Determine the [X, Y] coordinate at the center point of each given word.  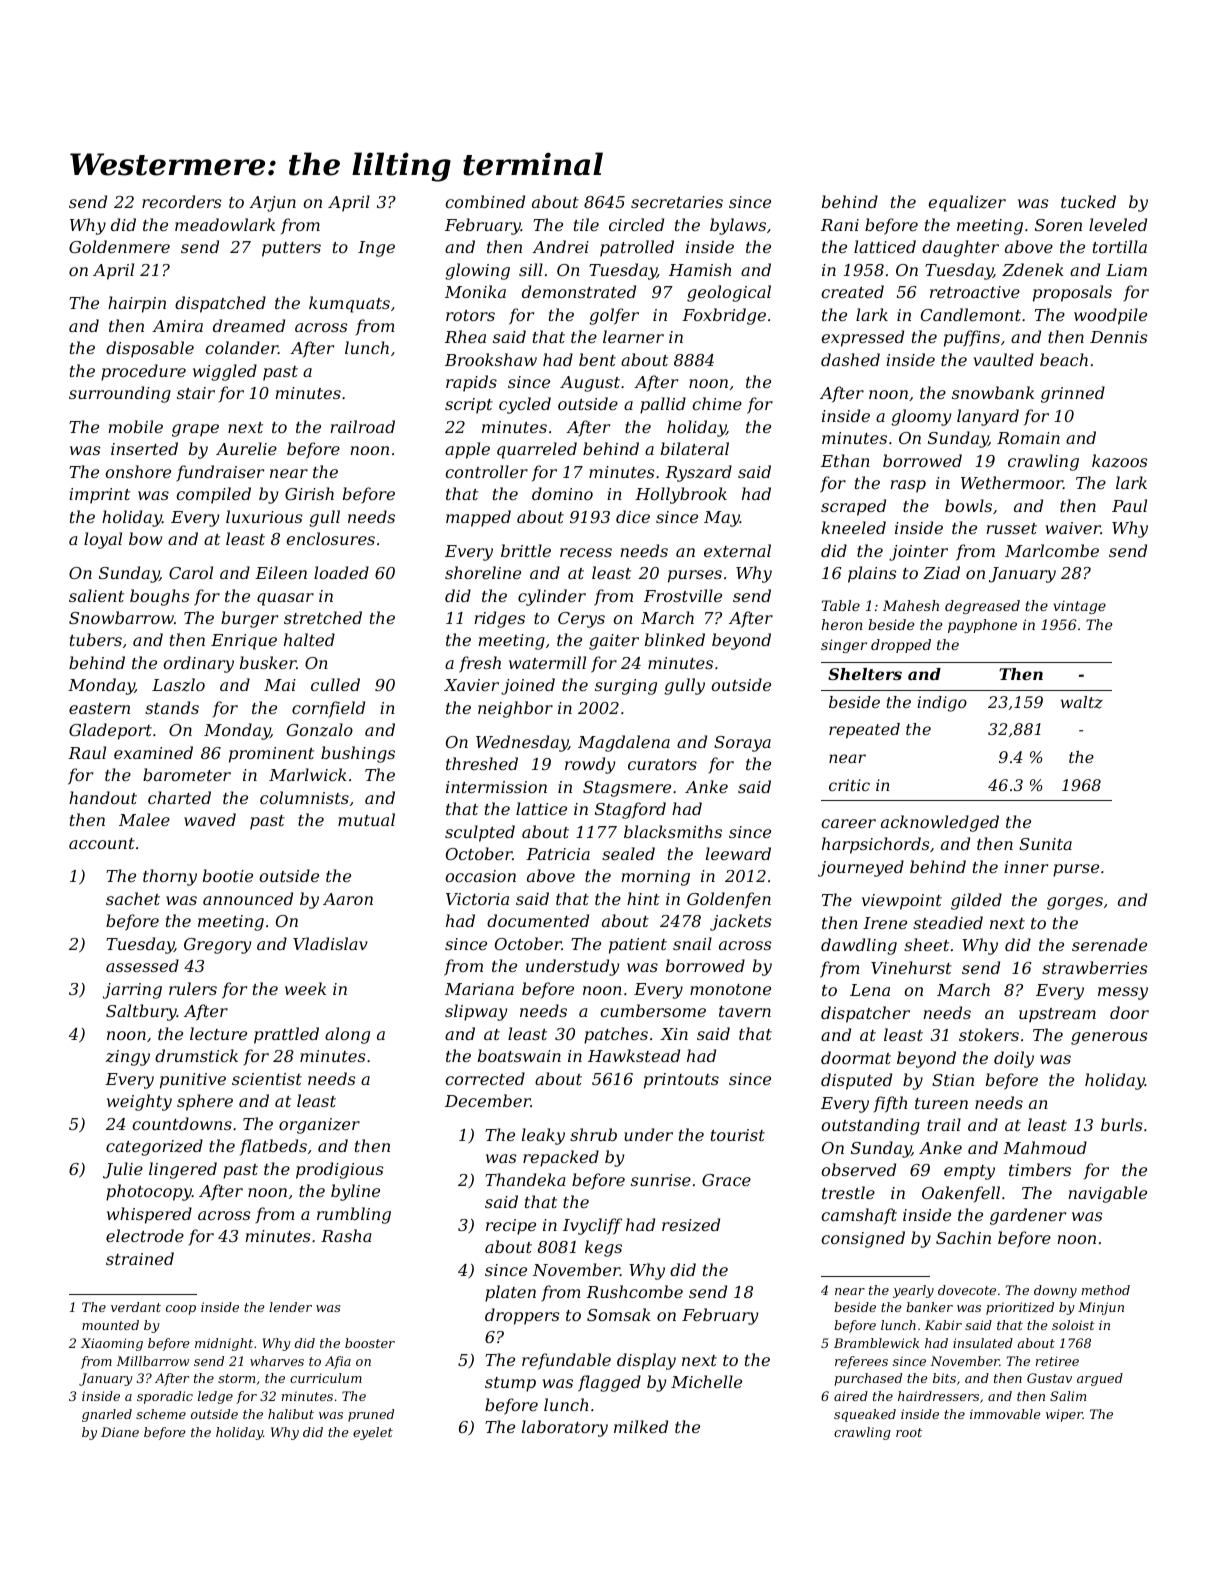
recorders [181, 201]
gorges [1075, 903]
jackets [740, 922]
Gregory [217, 946]
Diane [120, 1432]
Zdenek [1033, 269]
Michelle [706, 1381]
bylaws [738, 226]
